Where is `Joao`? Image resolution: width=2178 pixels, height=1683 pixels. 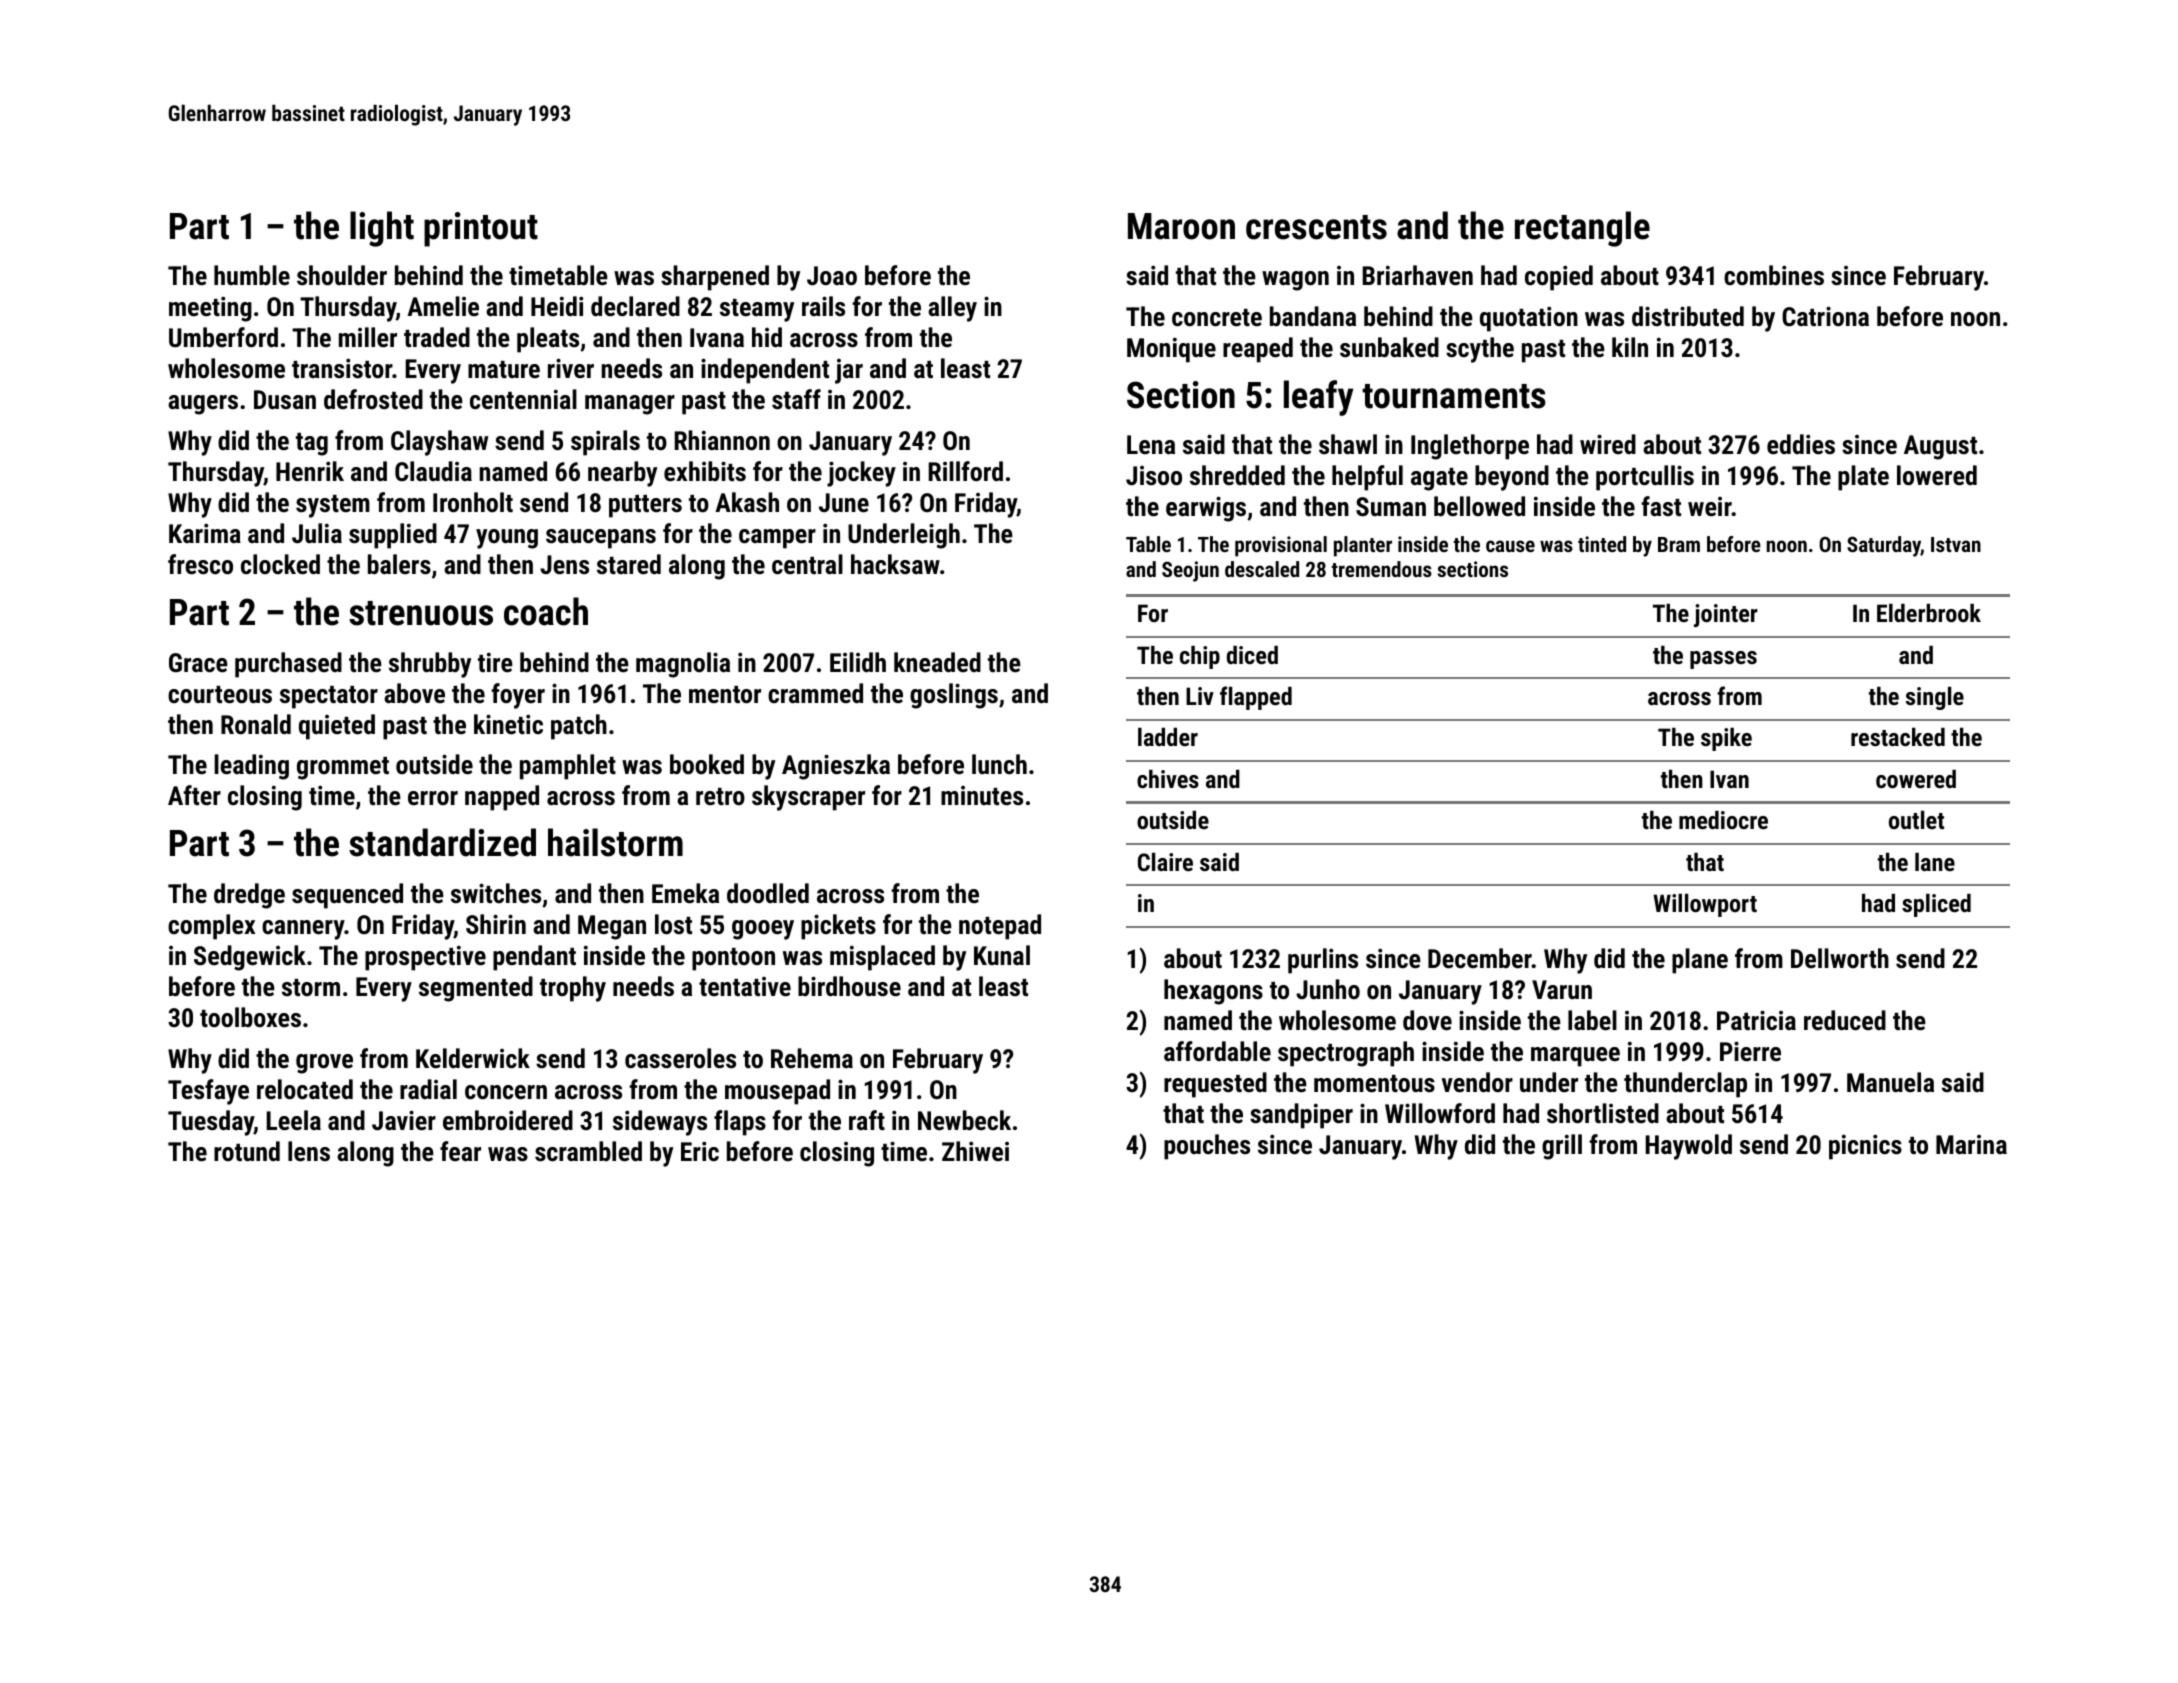 Joao is located at coordinates (832, 275).
